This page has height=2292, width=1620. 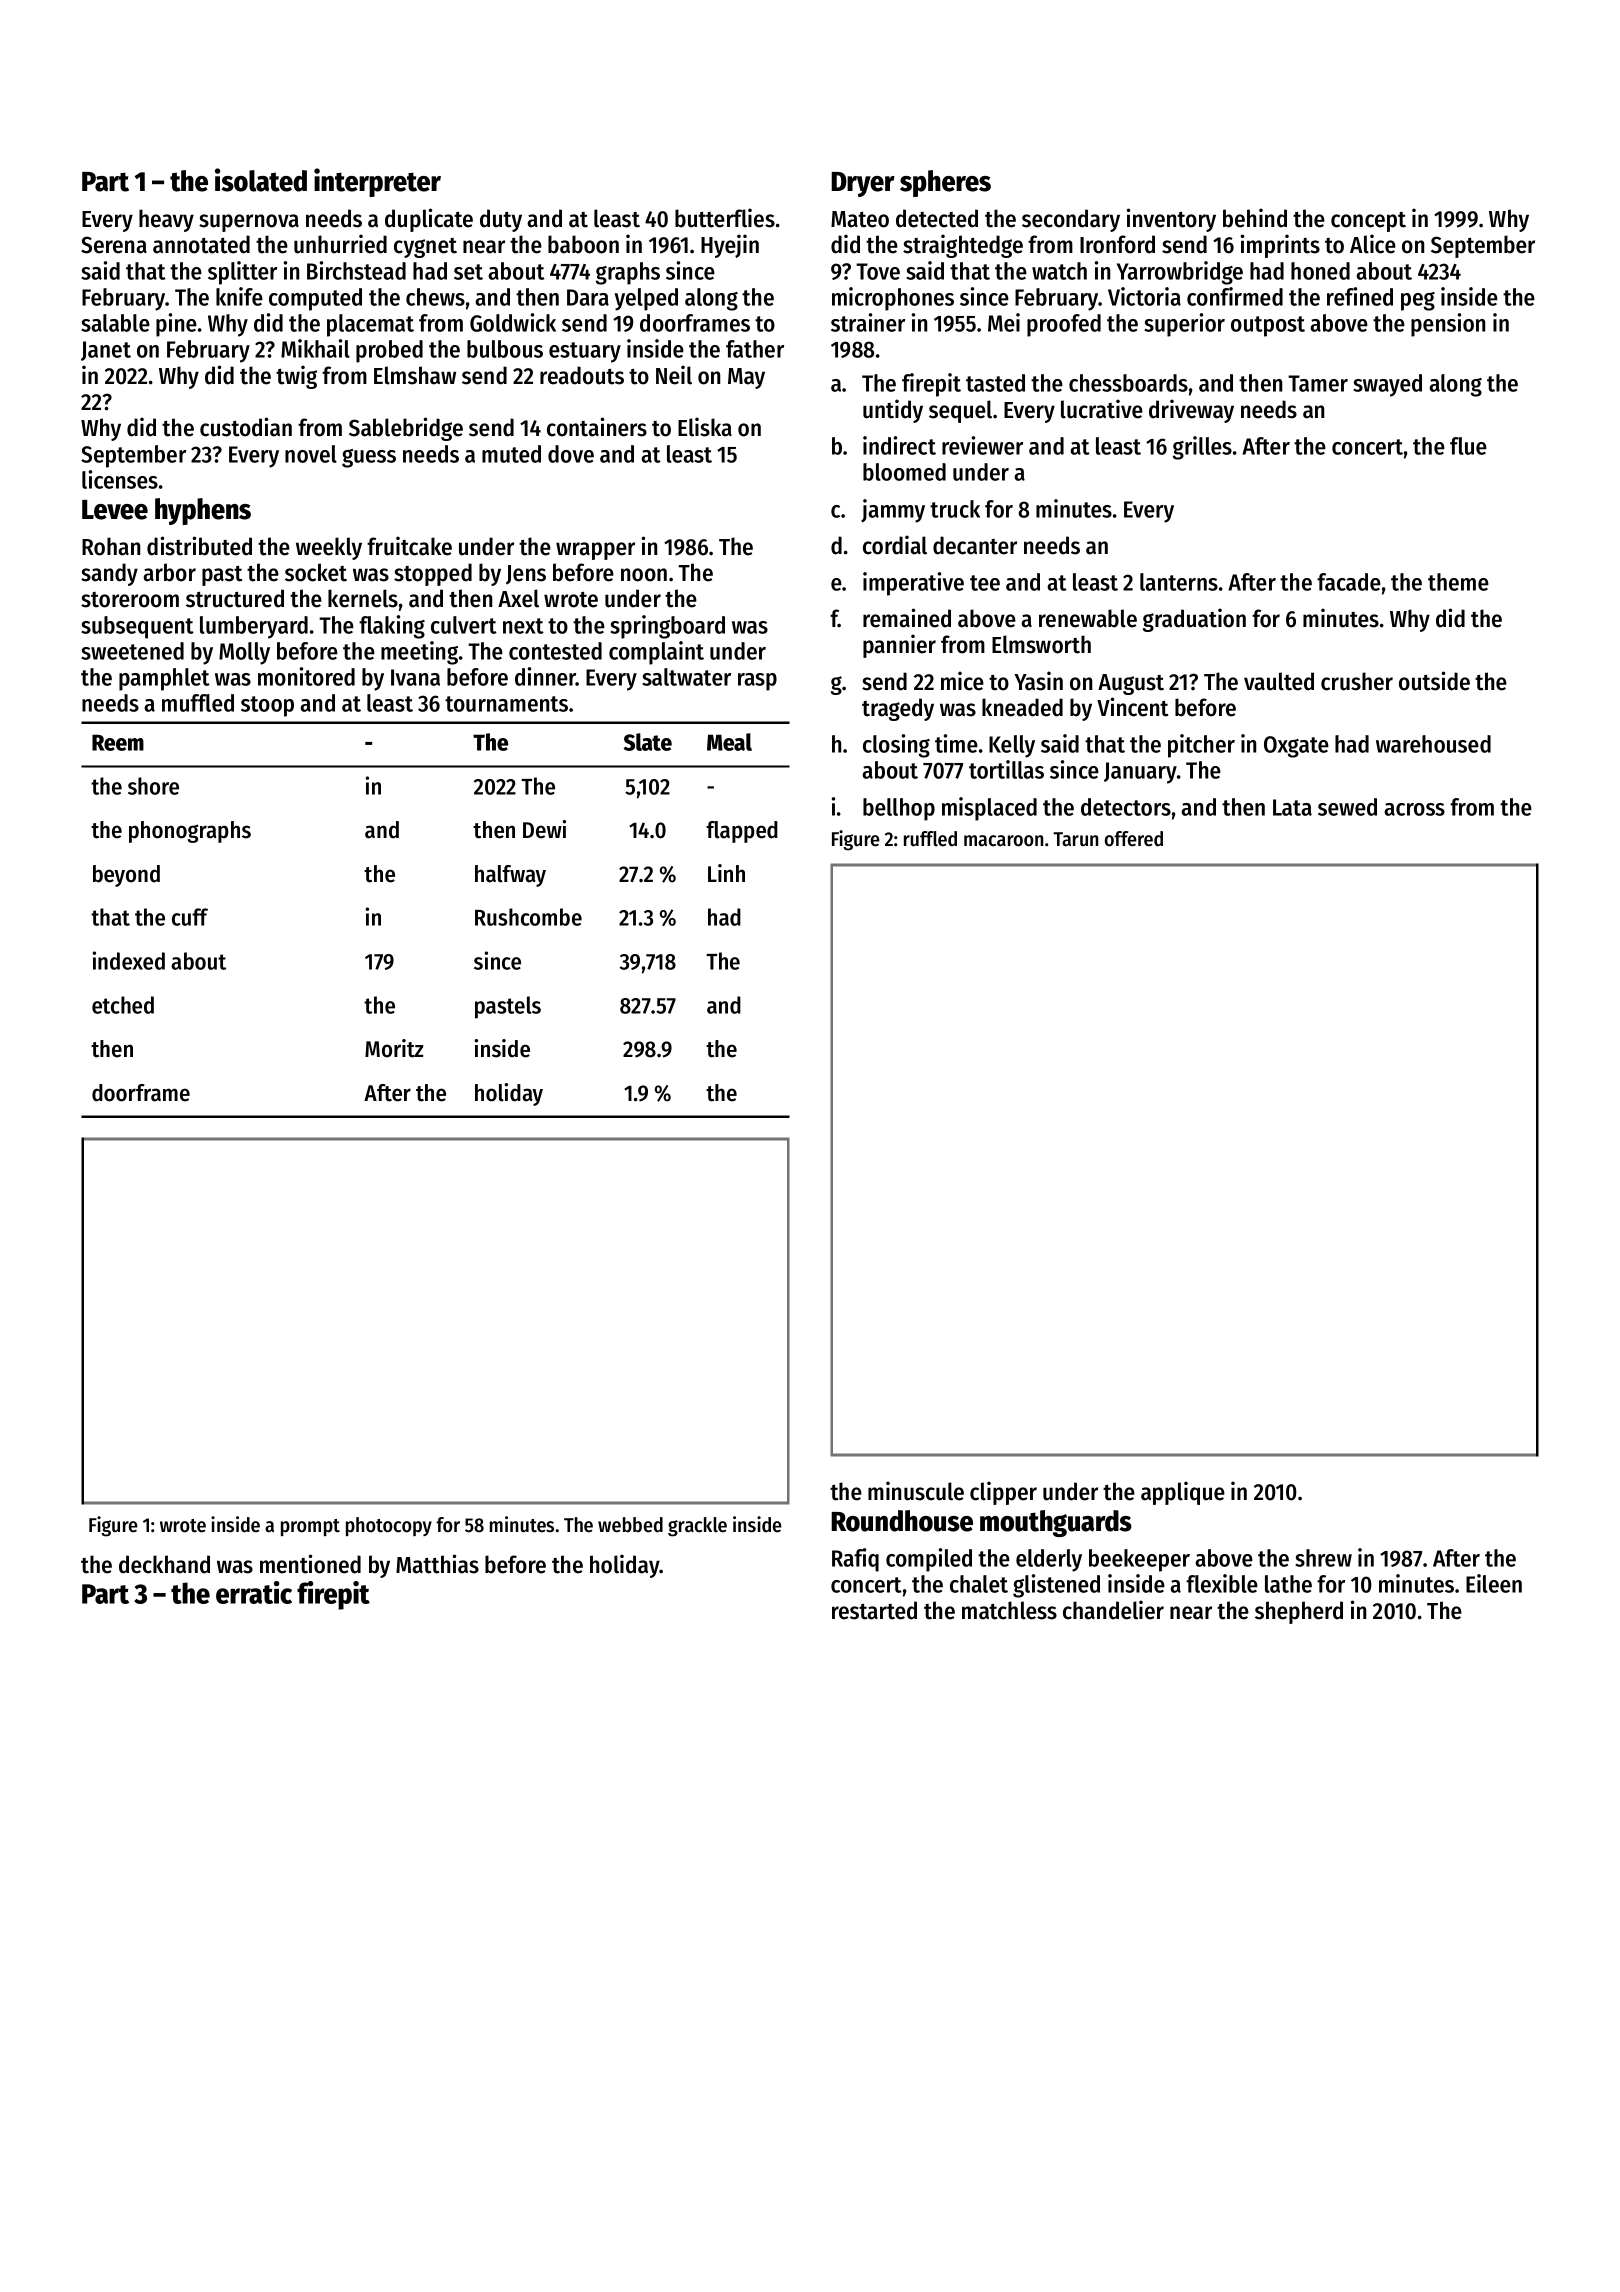 What do you see at coordinates (726, 873) in the page?
I see `Linh` at bounding box center [726, 873].
